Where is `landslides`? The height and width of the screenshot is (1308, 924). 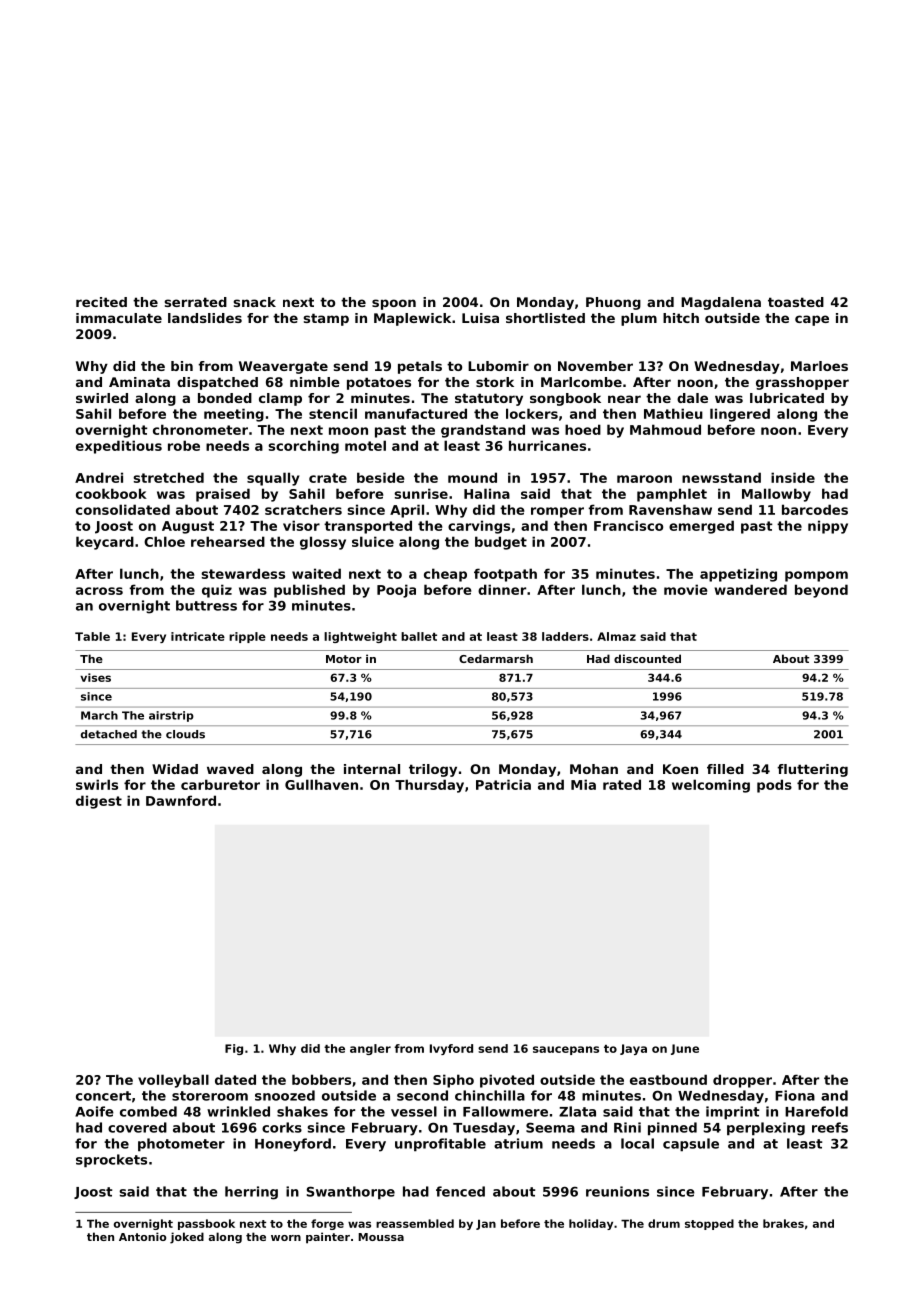 landslides is located at coordinates (205, 318).
